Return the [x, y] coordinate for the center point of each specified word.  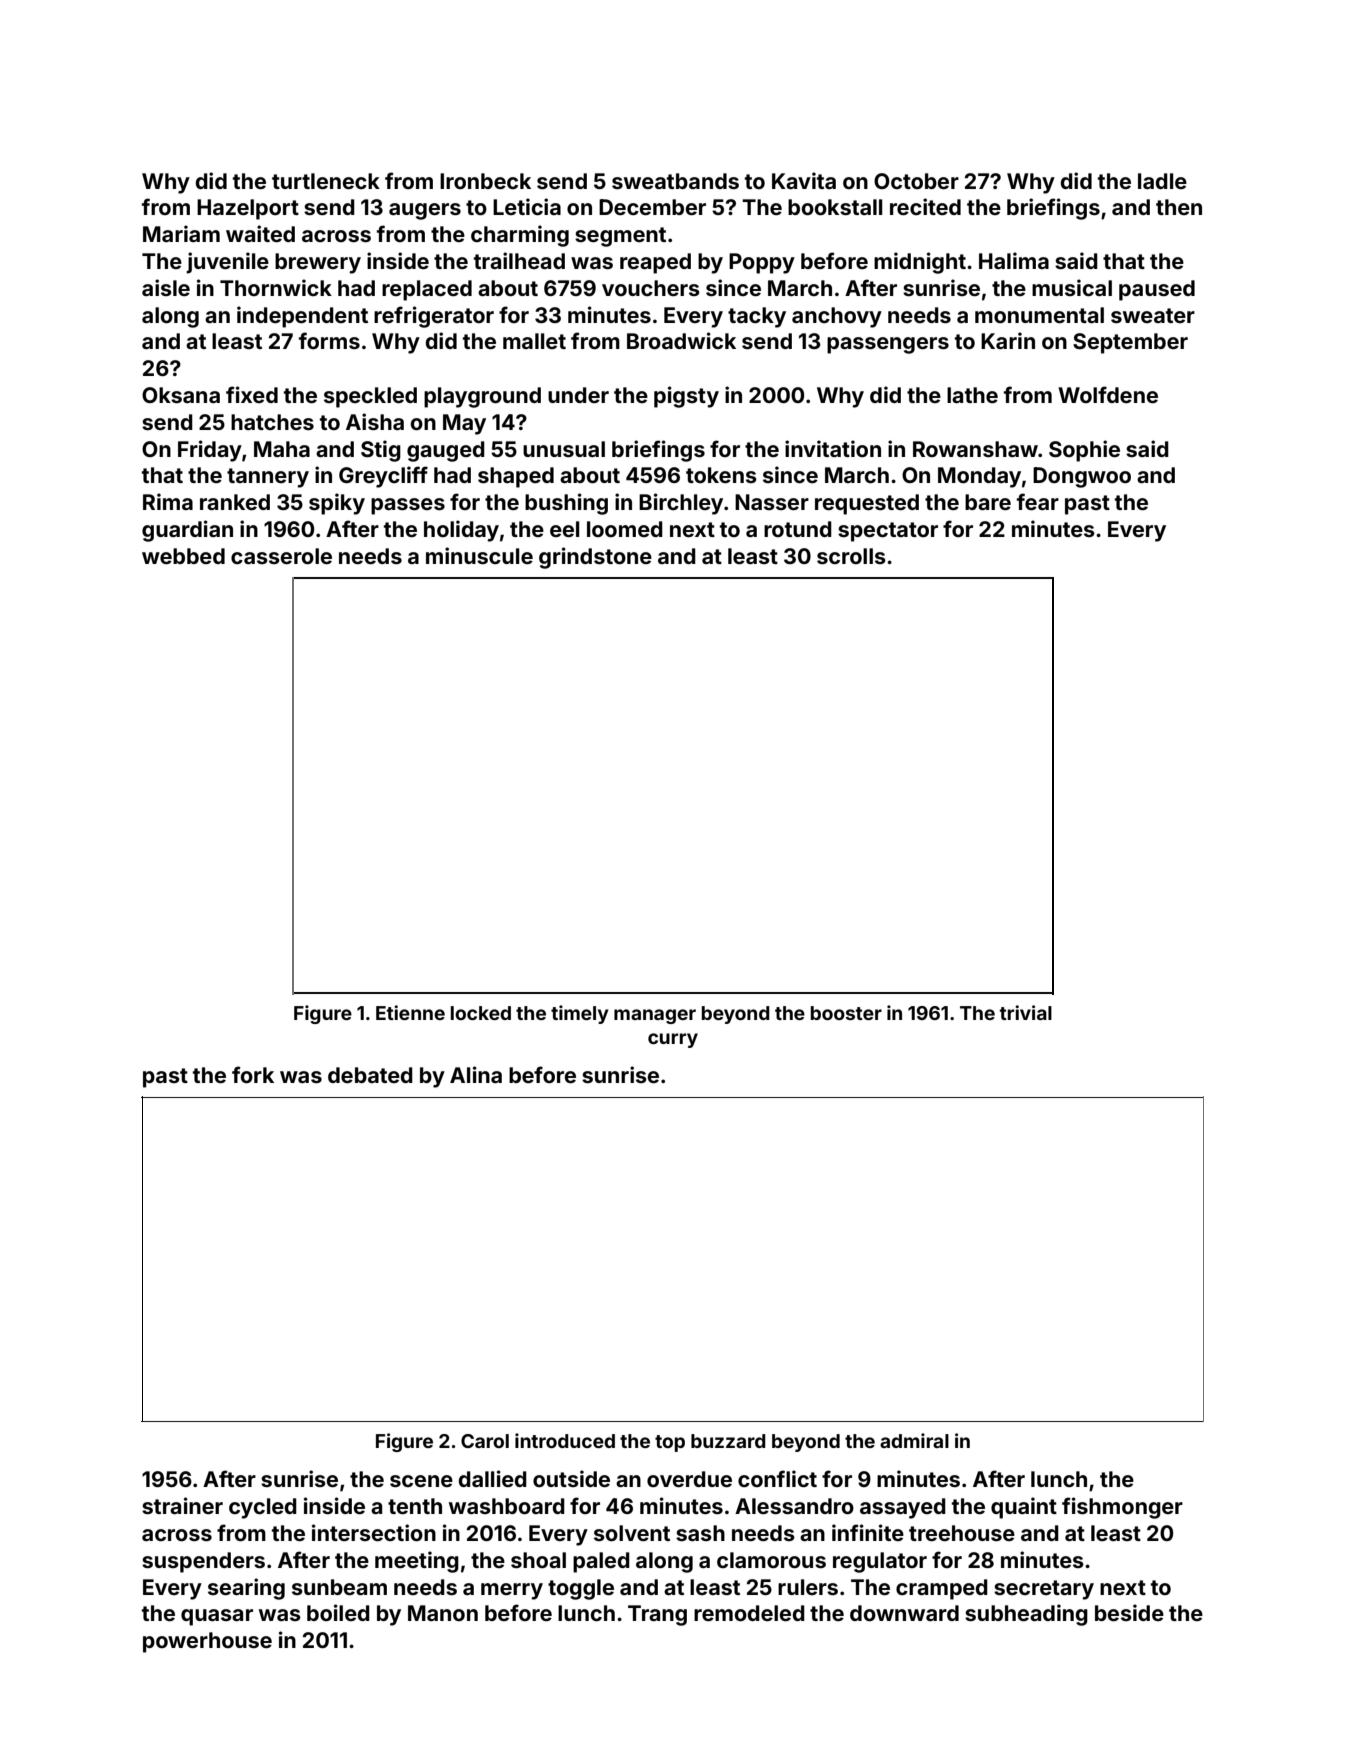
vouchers [651, 288]
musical [1072, 287]
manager [655, 1016]
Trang [657, 1615]
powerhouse [207, 1642]
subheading [1026, 1615]
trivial [1026, 1012]
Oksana [181, 395]
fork [253, 1074]
